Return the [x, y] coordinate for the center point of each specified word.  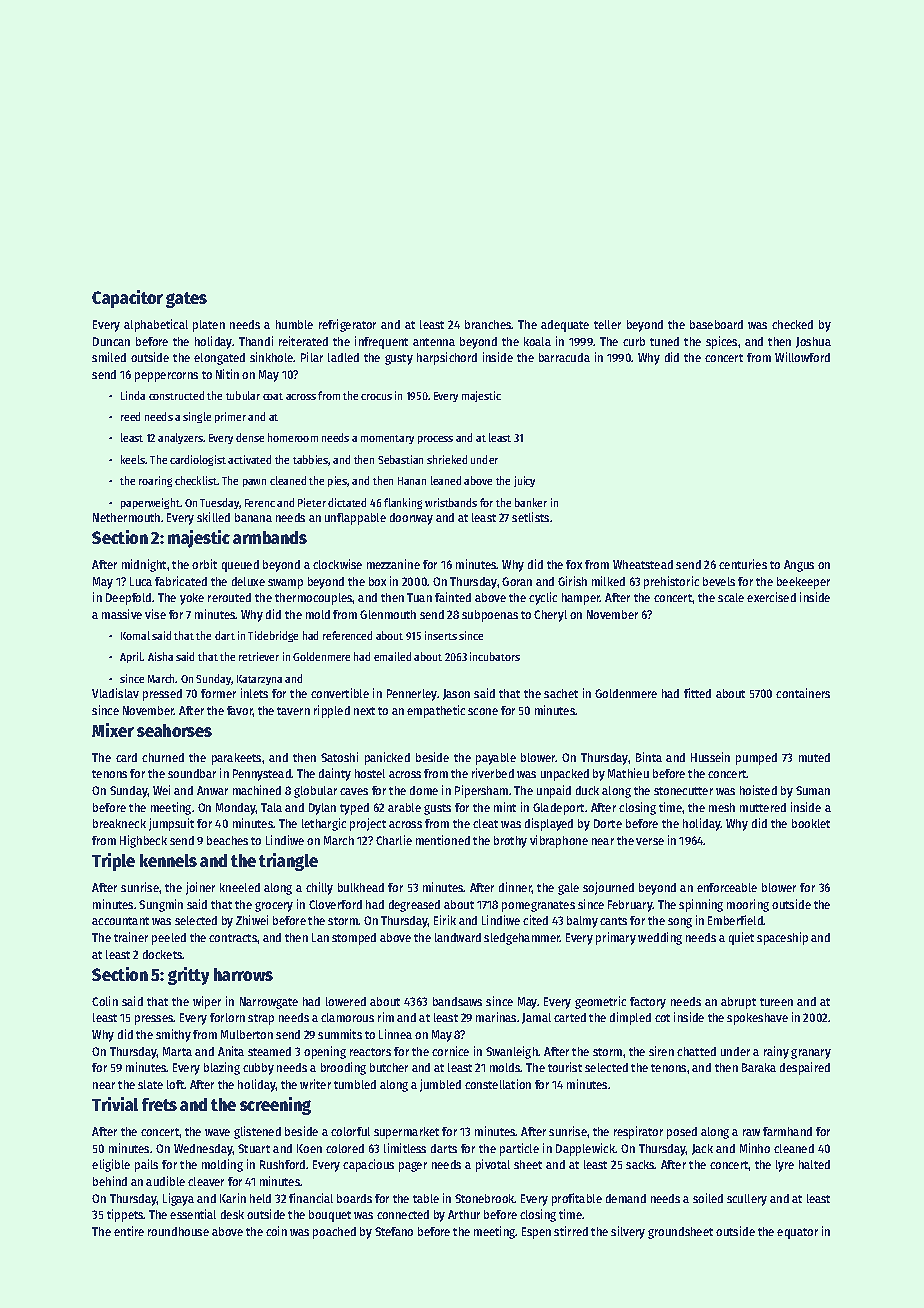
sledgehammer [522, 939]
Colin [105, 1001]
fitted [697, 693]
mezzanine [393, 564]
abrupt [738, 1003]
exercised [771, 597]
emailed [392, 656]
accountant [120, 921]
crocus [376, 397]
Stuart [254, 1148]
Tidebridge [273, 636]
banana [253, 517]
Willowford [802, 357]
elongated [219, 359]
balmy [582, 922]
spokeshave [757, 1019]
